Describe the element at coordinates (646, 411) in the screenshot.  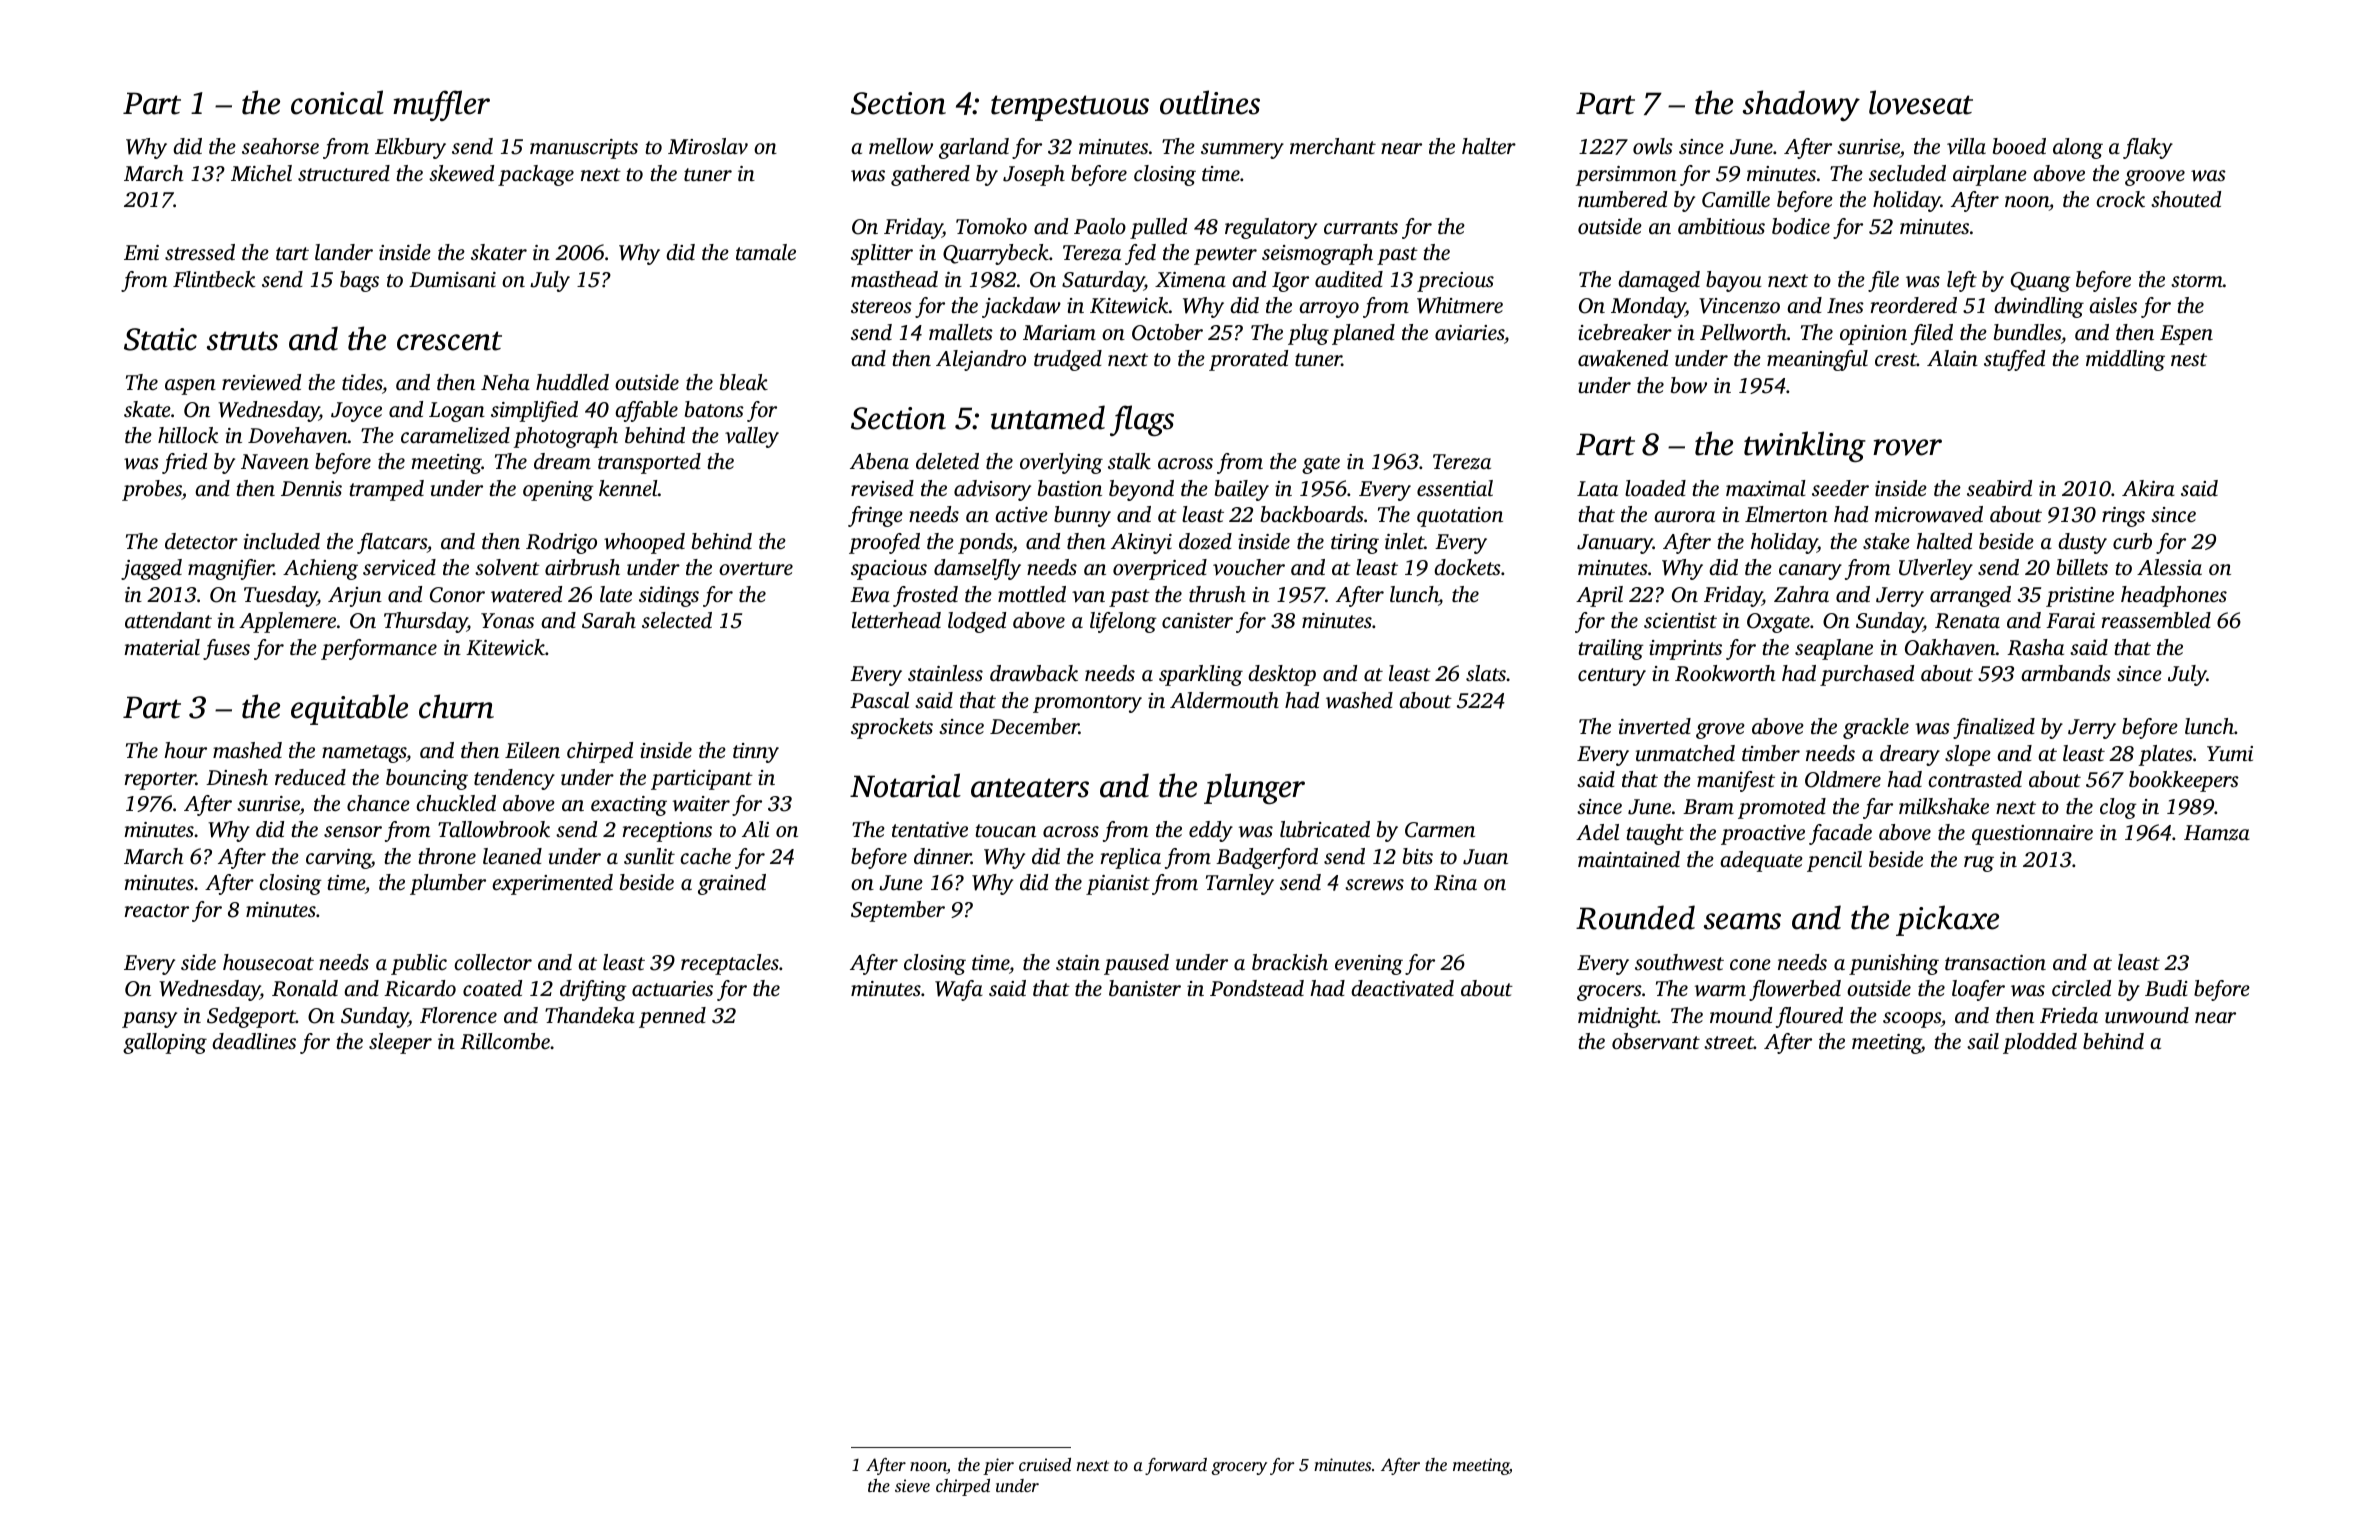
I see `affable` at that location.
